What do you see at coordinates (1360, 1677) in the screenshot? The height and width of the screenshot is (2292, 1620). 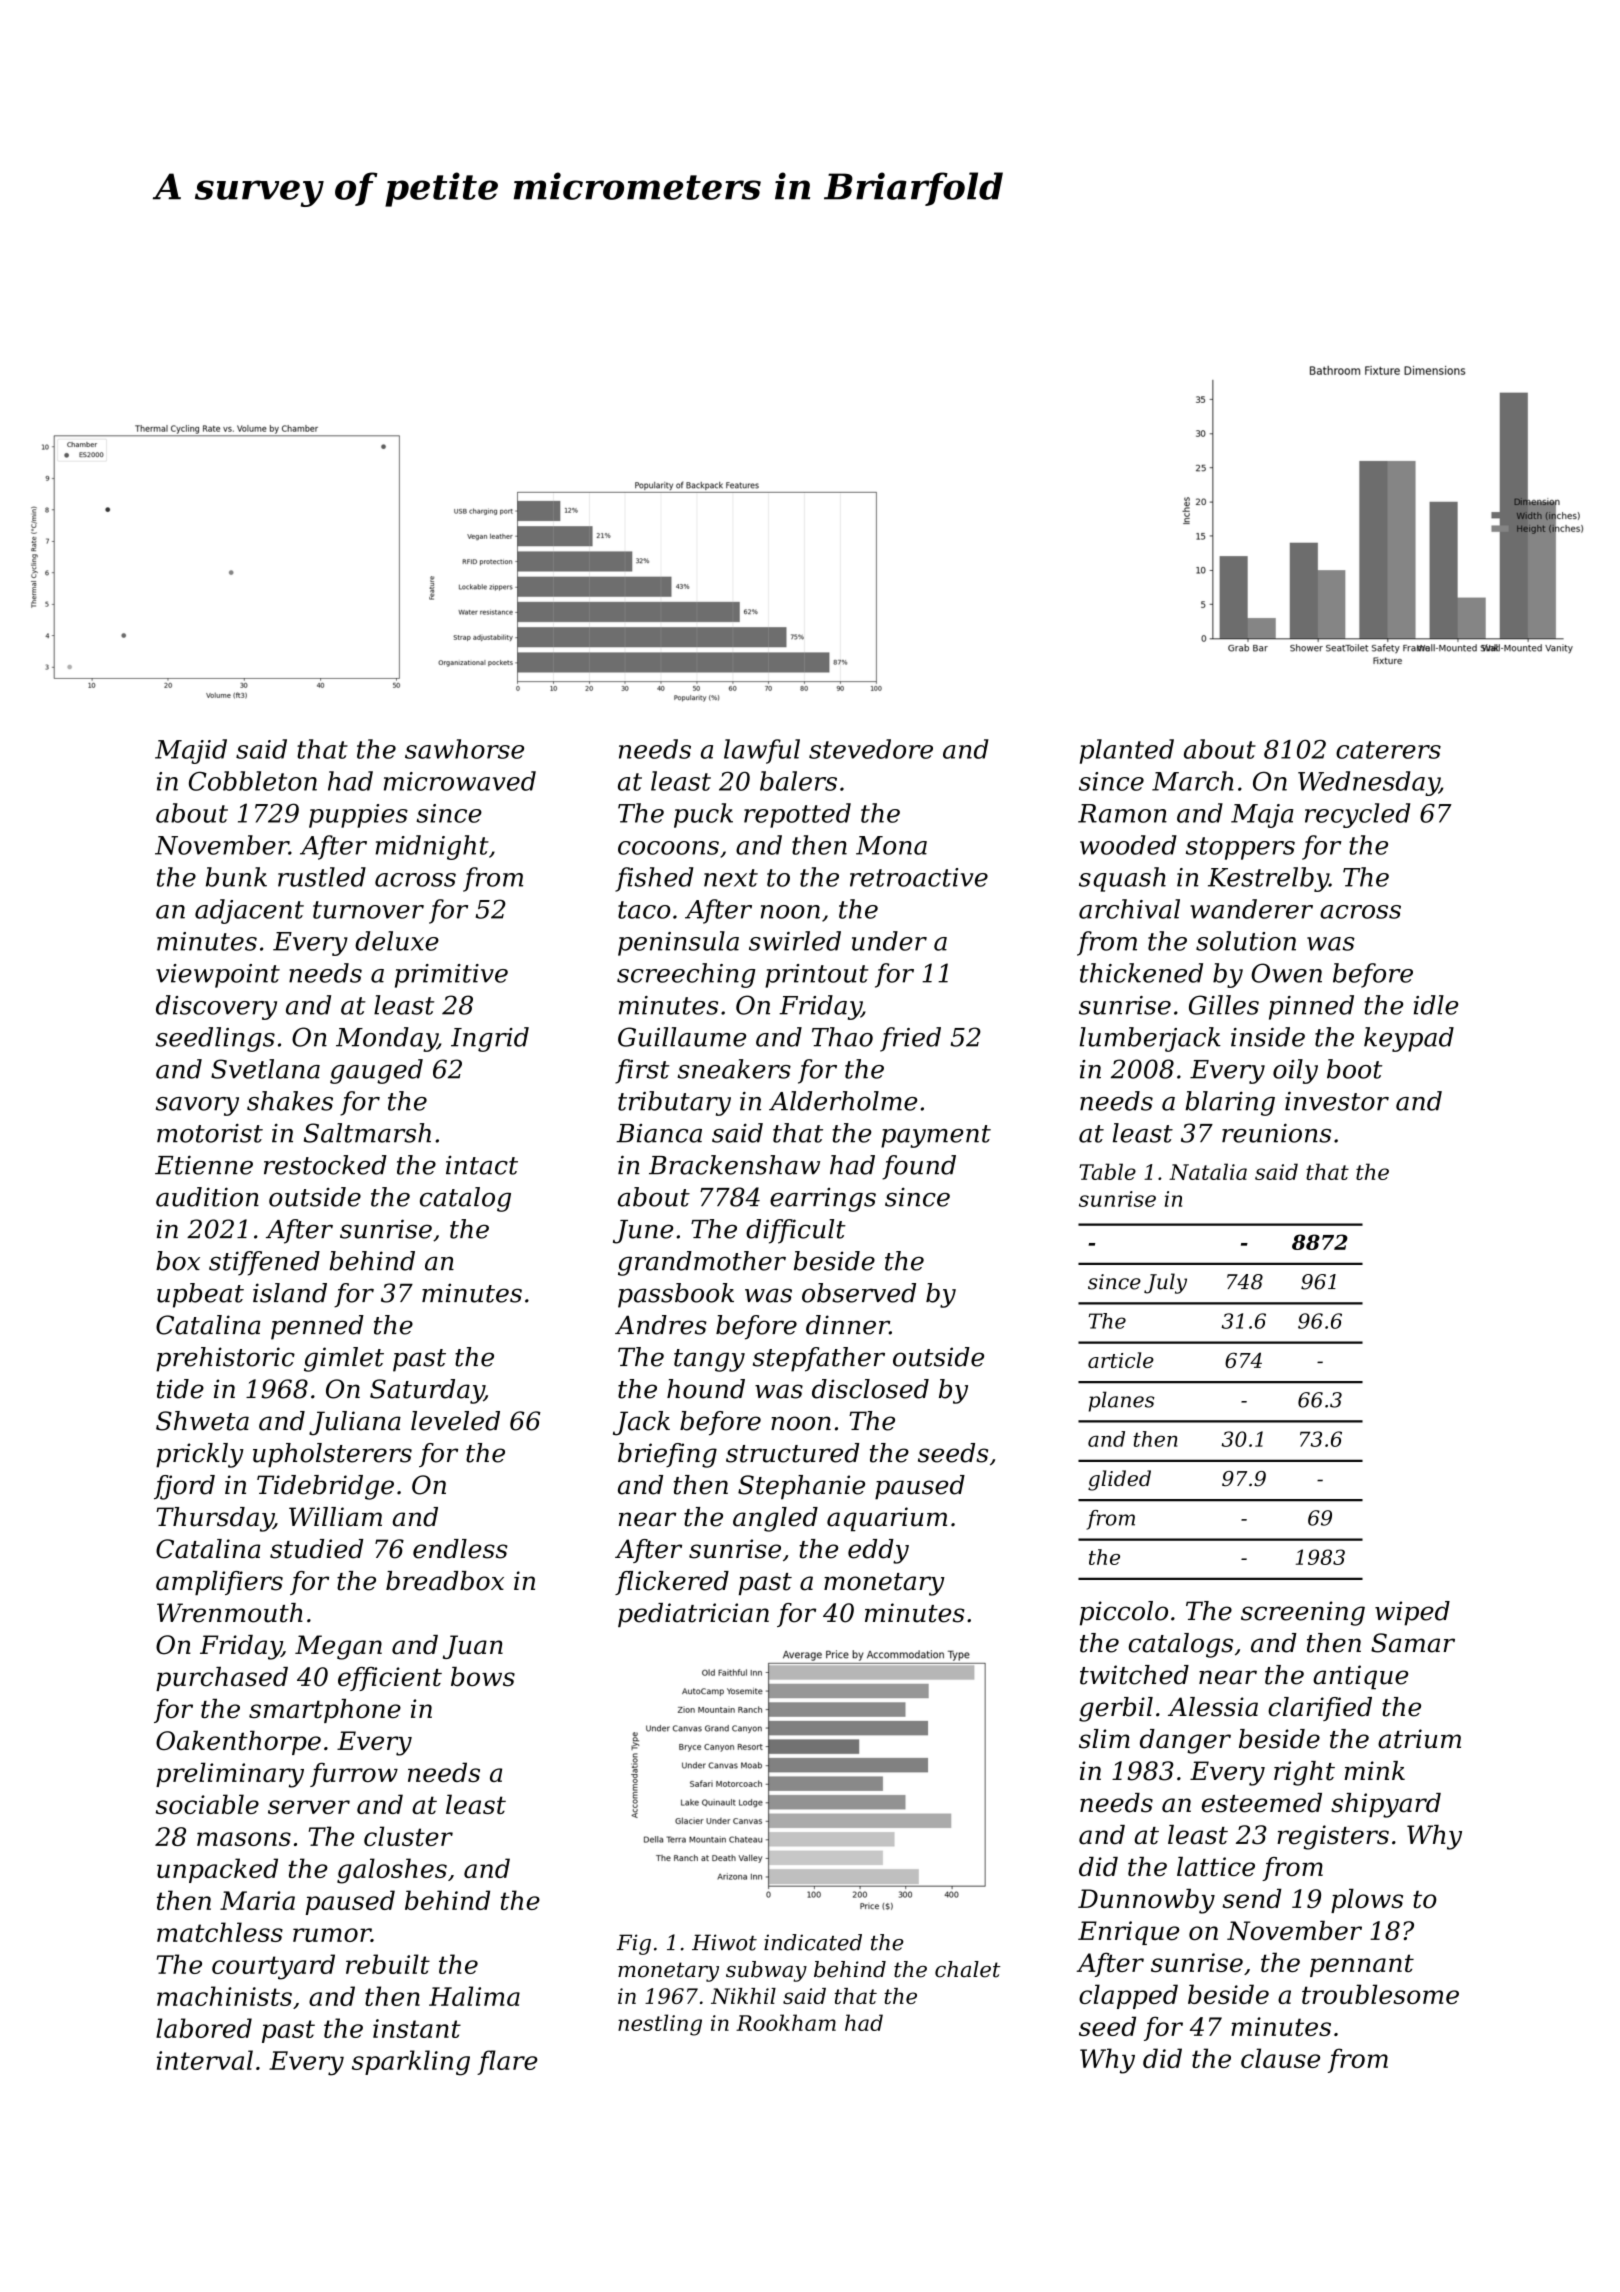 I see `antique` at bounding box center [1360, 1677].
